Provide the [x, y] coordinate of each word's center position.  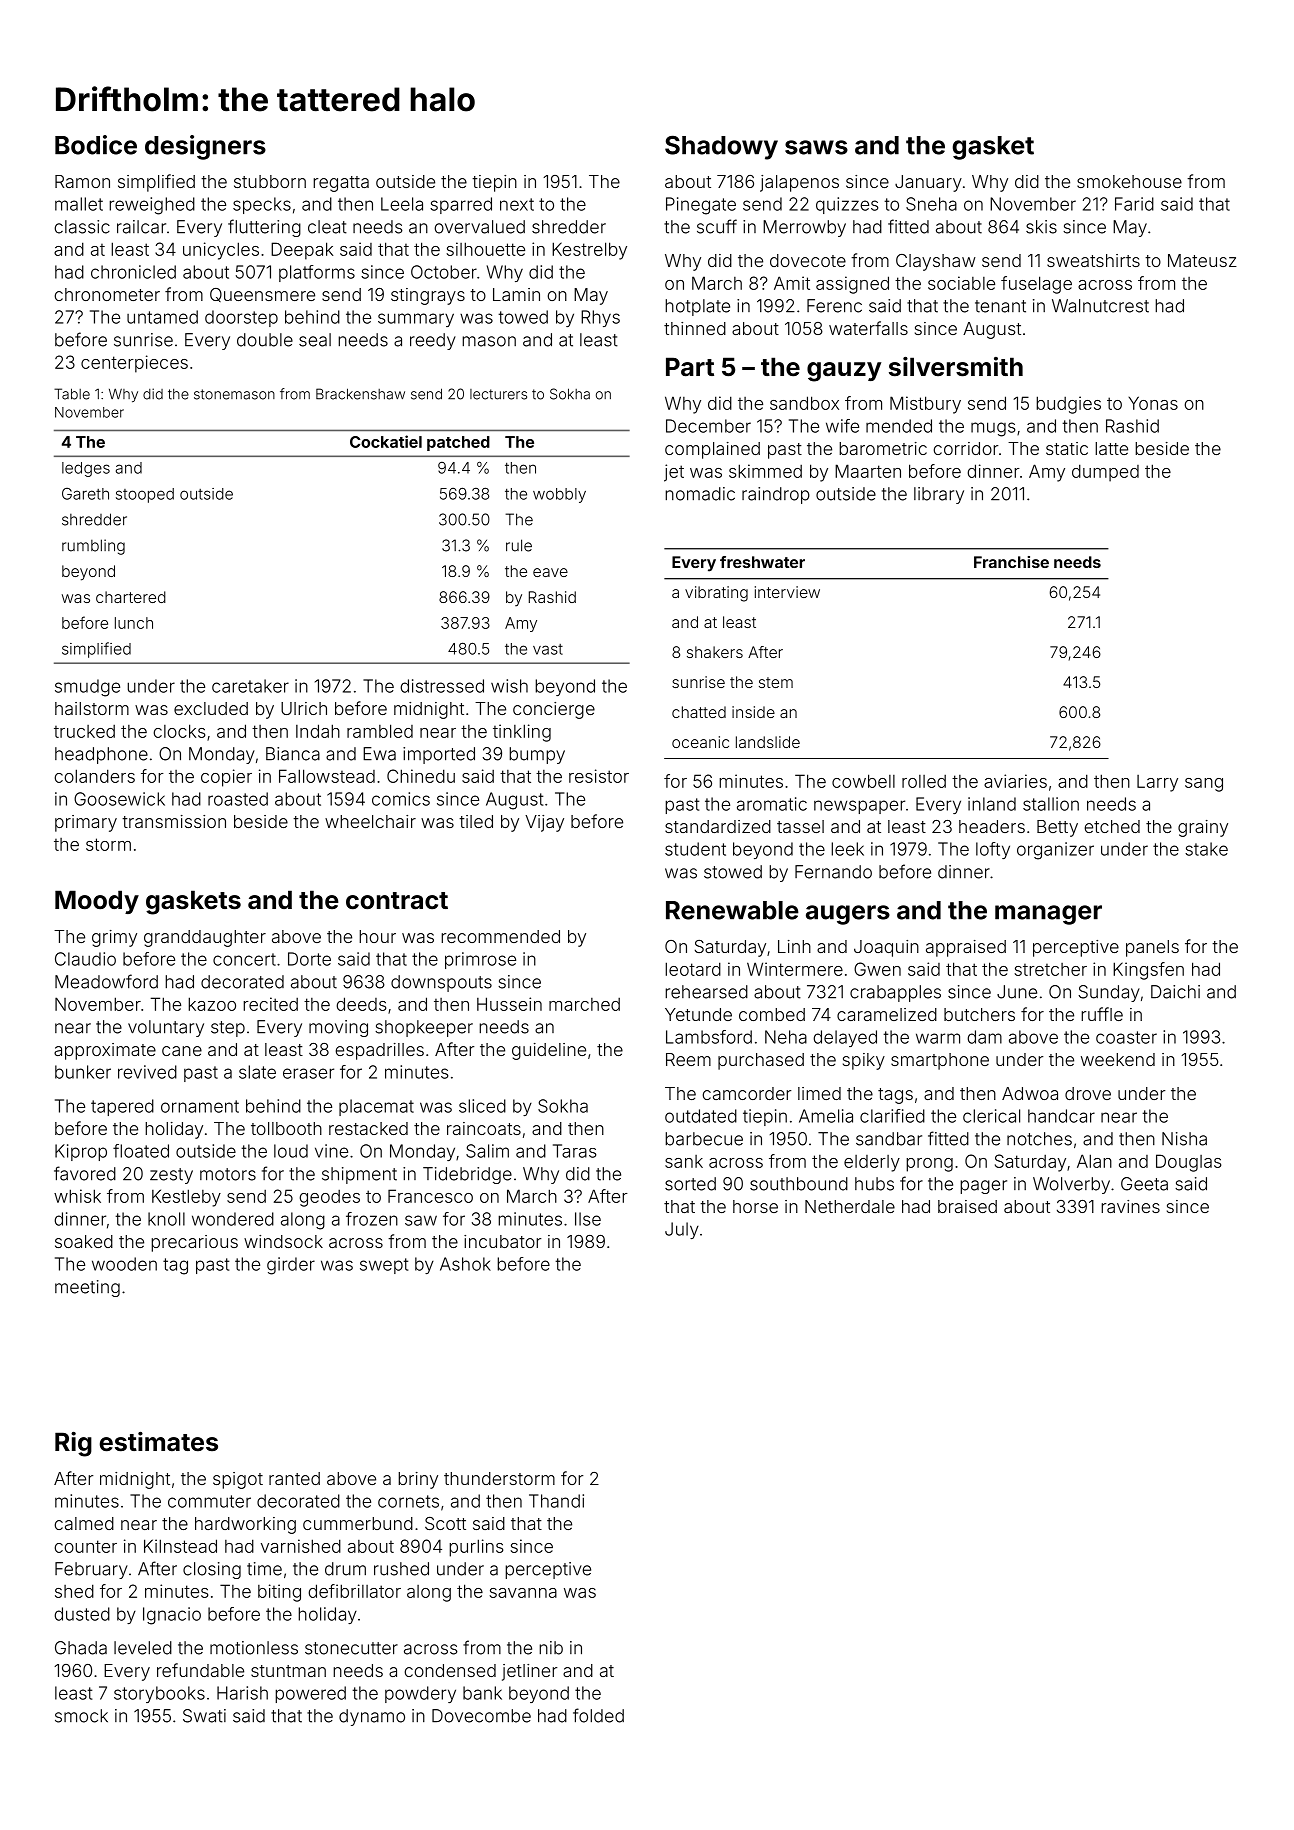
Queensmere [262, 295]
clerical [991, 1116]
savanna [523, 1593]
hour [377, 936]
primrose [480, 960]
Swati [204, 1716]
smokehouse [1129, 181]
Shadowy [721, 147]
